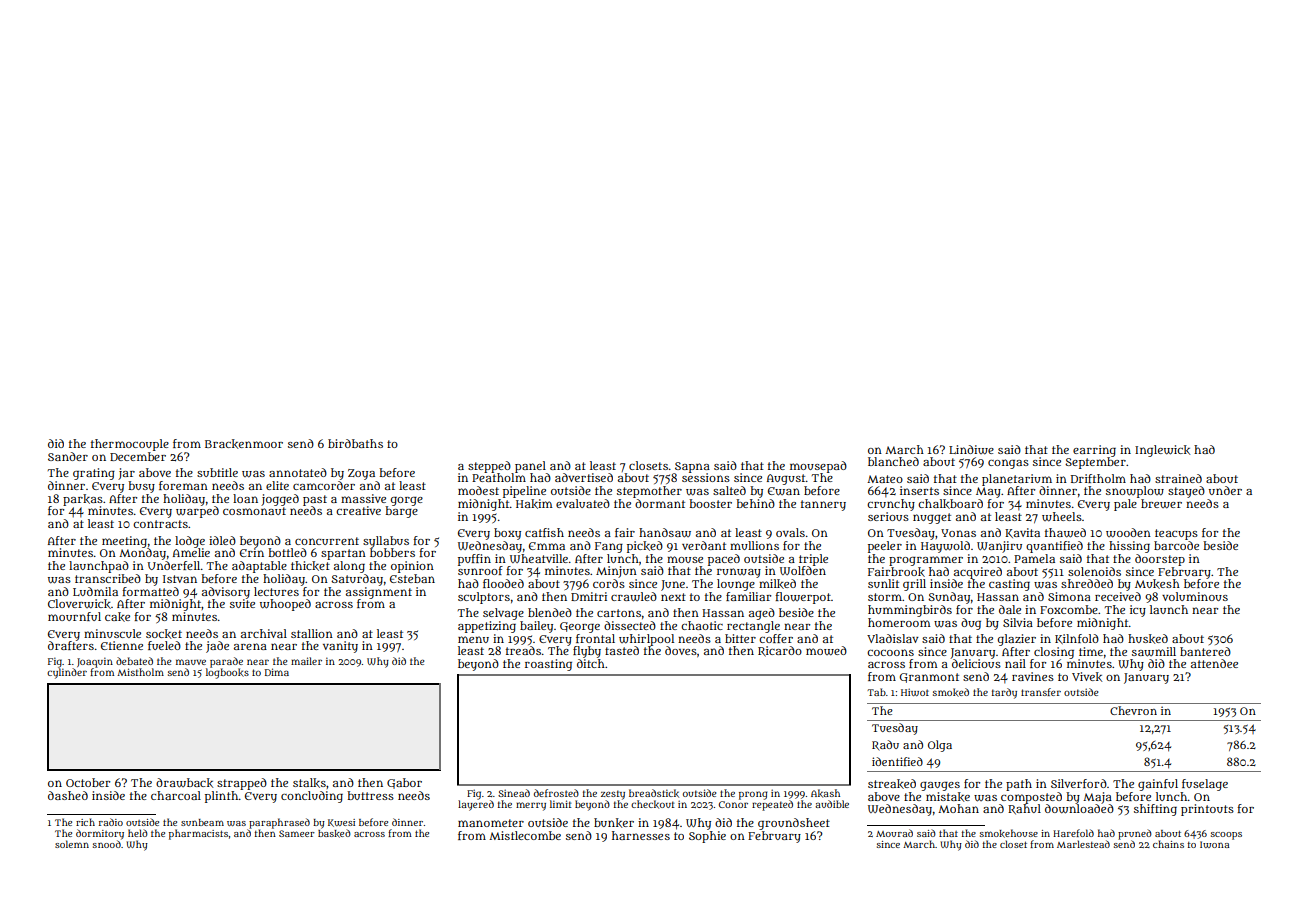 The image size is (1308, 924). I want to click on paced, so click(724, 560).
